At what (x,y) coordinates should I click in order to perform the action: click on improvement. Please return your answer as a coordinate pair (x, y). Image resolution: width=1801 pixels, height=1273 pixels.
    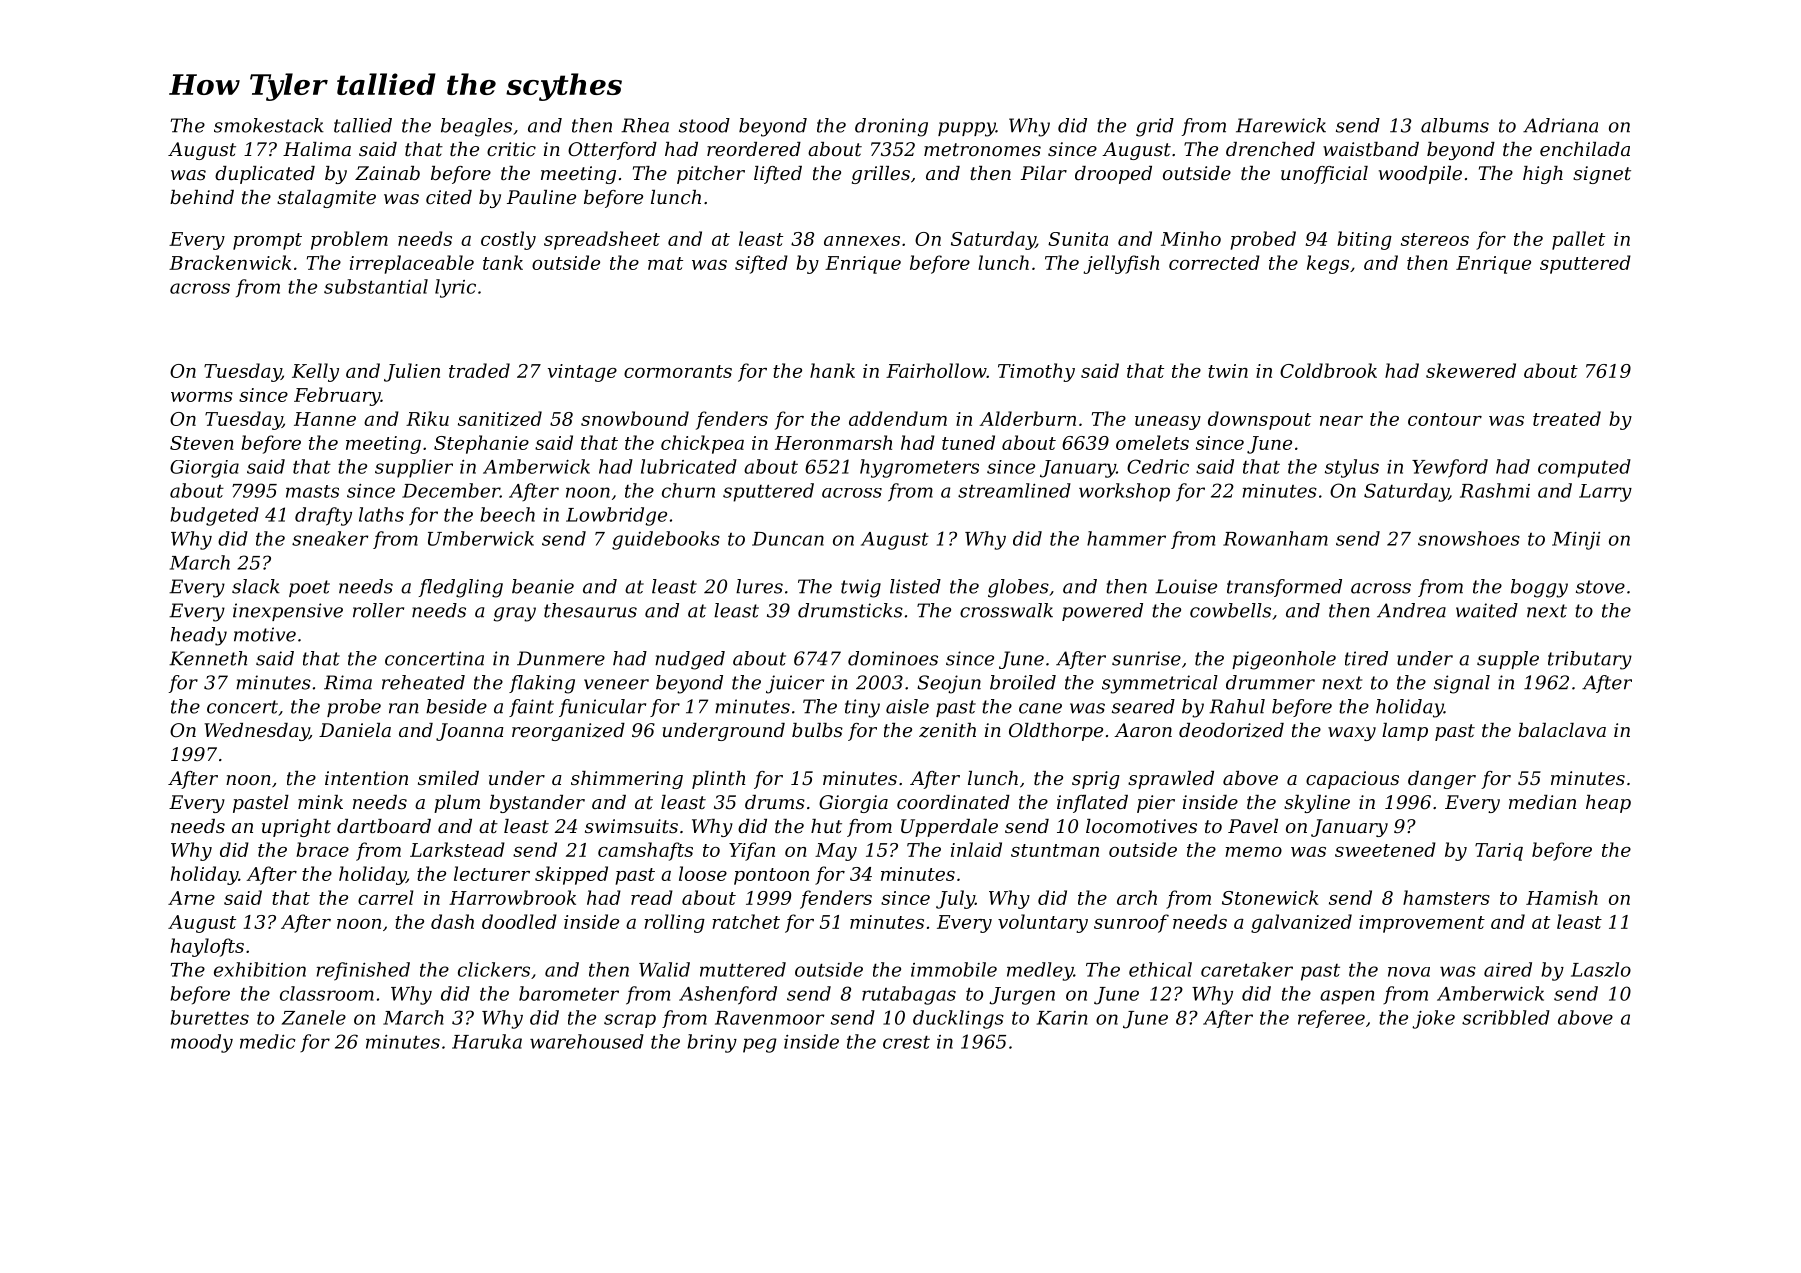
    Looking at the image, I should click on (1422, 924).
